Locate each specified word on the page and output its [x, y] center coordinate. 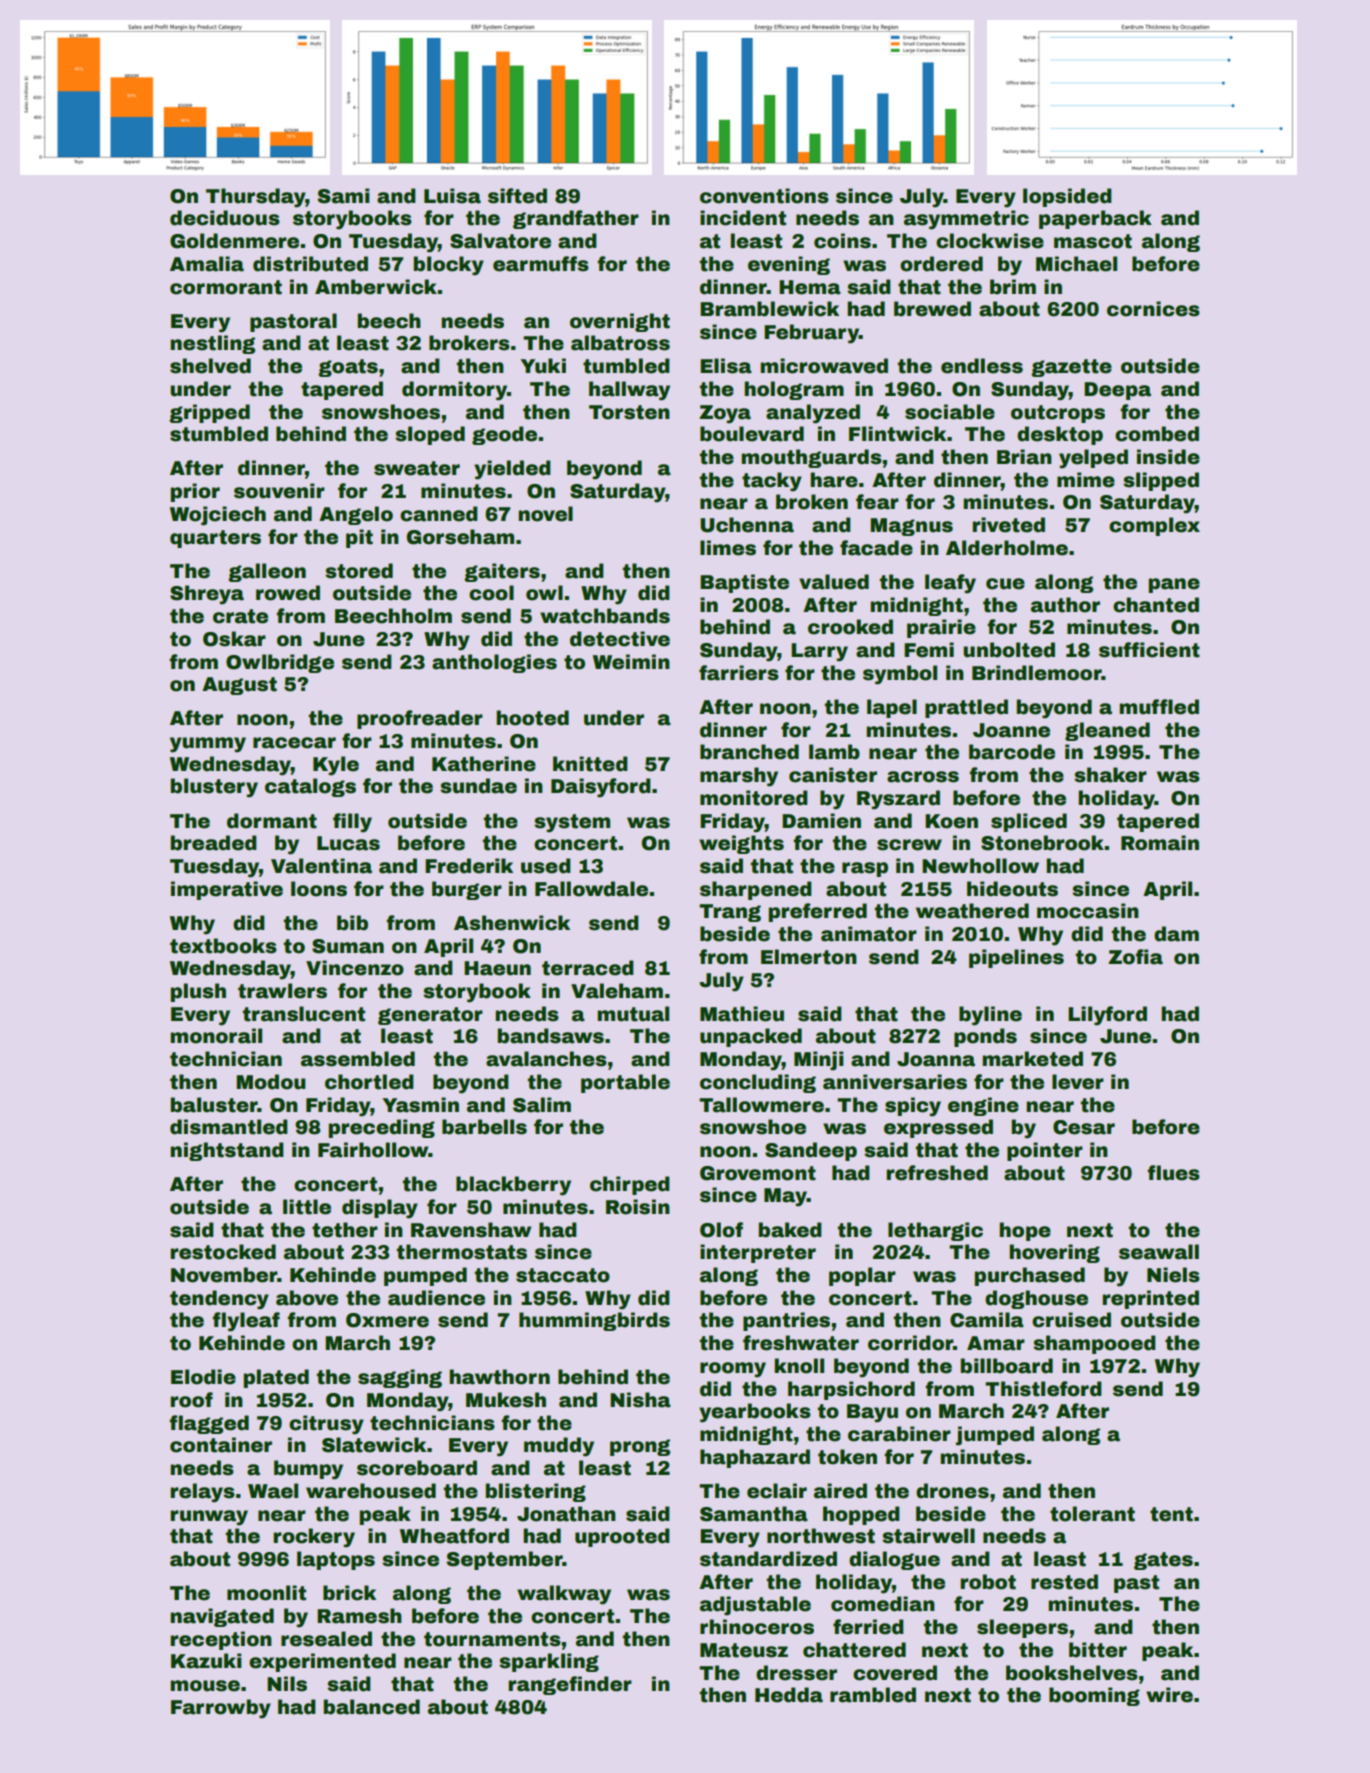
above [307, 1298]
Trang [730, 913]
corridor [910, 1343]
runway [209, 1518]
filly [352, 823]
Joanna [936, 1059]
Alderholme [1007, 548]
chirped [630, 1185]
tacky [772, 482]
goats [348, 368]
